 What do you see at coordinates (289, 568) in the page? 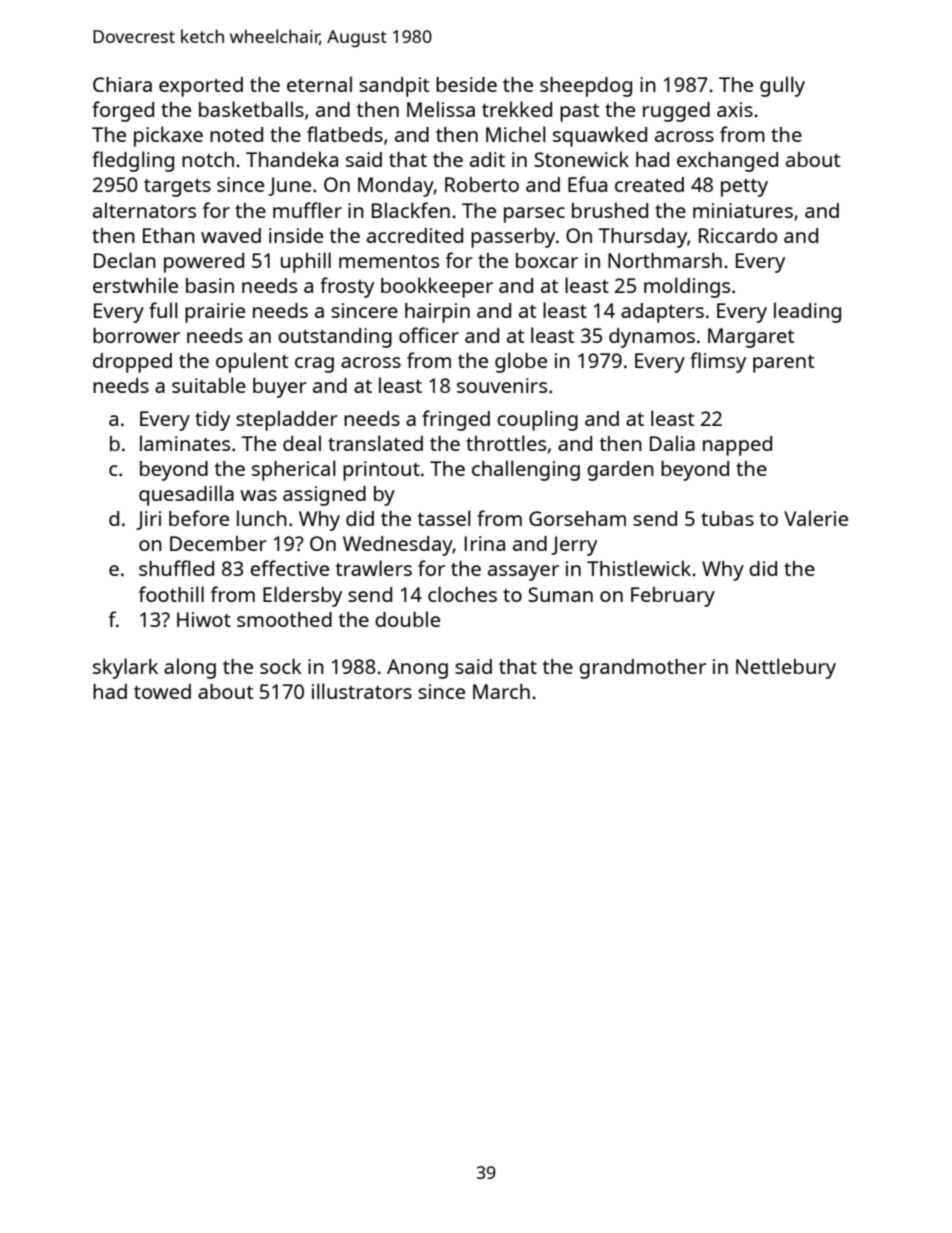
I see `effective` at bounding box center [289, 568].
